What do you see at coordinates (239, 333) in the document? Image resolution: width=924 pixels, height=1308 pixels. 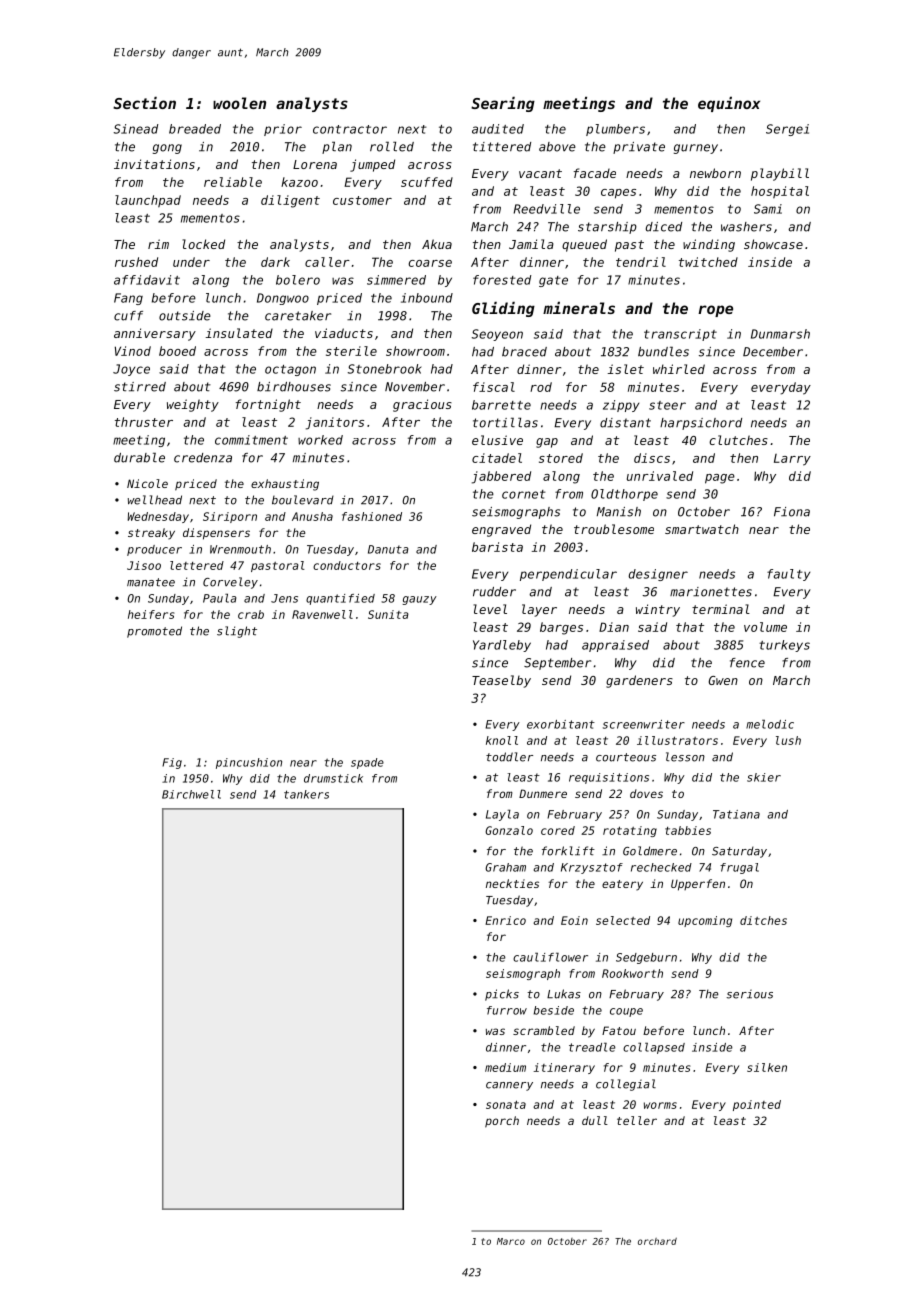 I see `insulated` at bounding box center [239, 333].
